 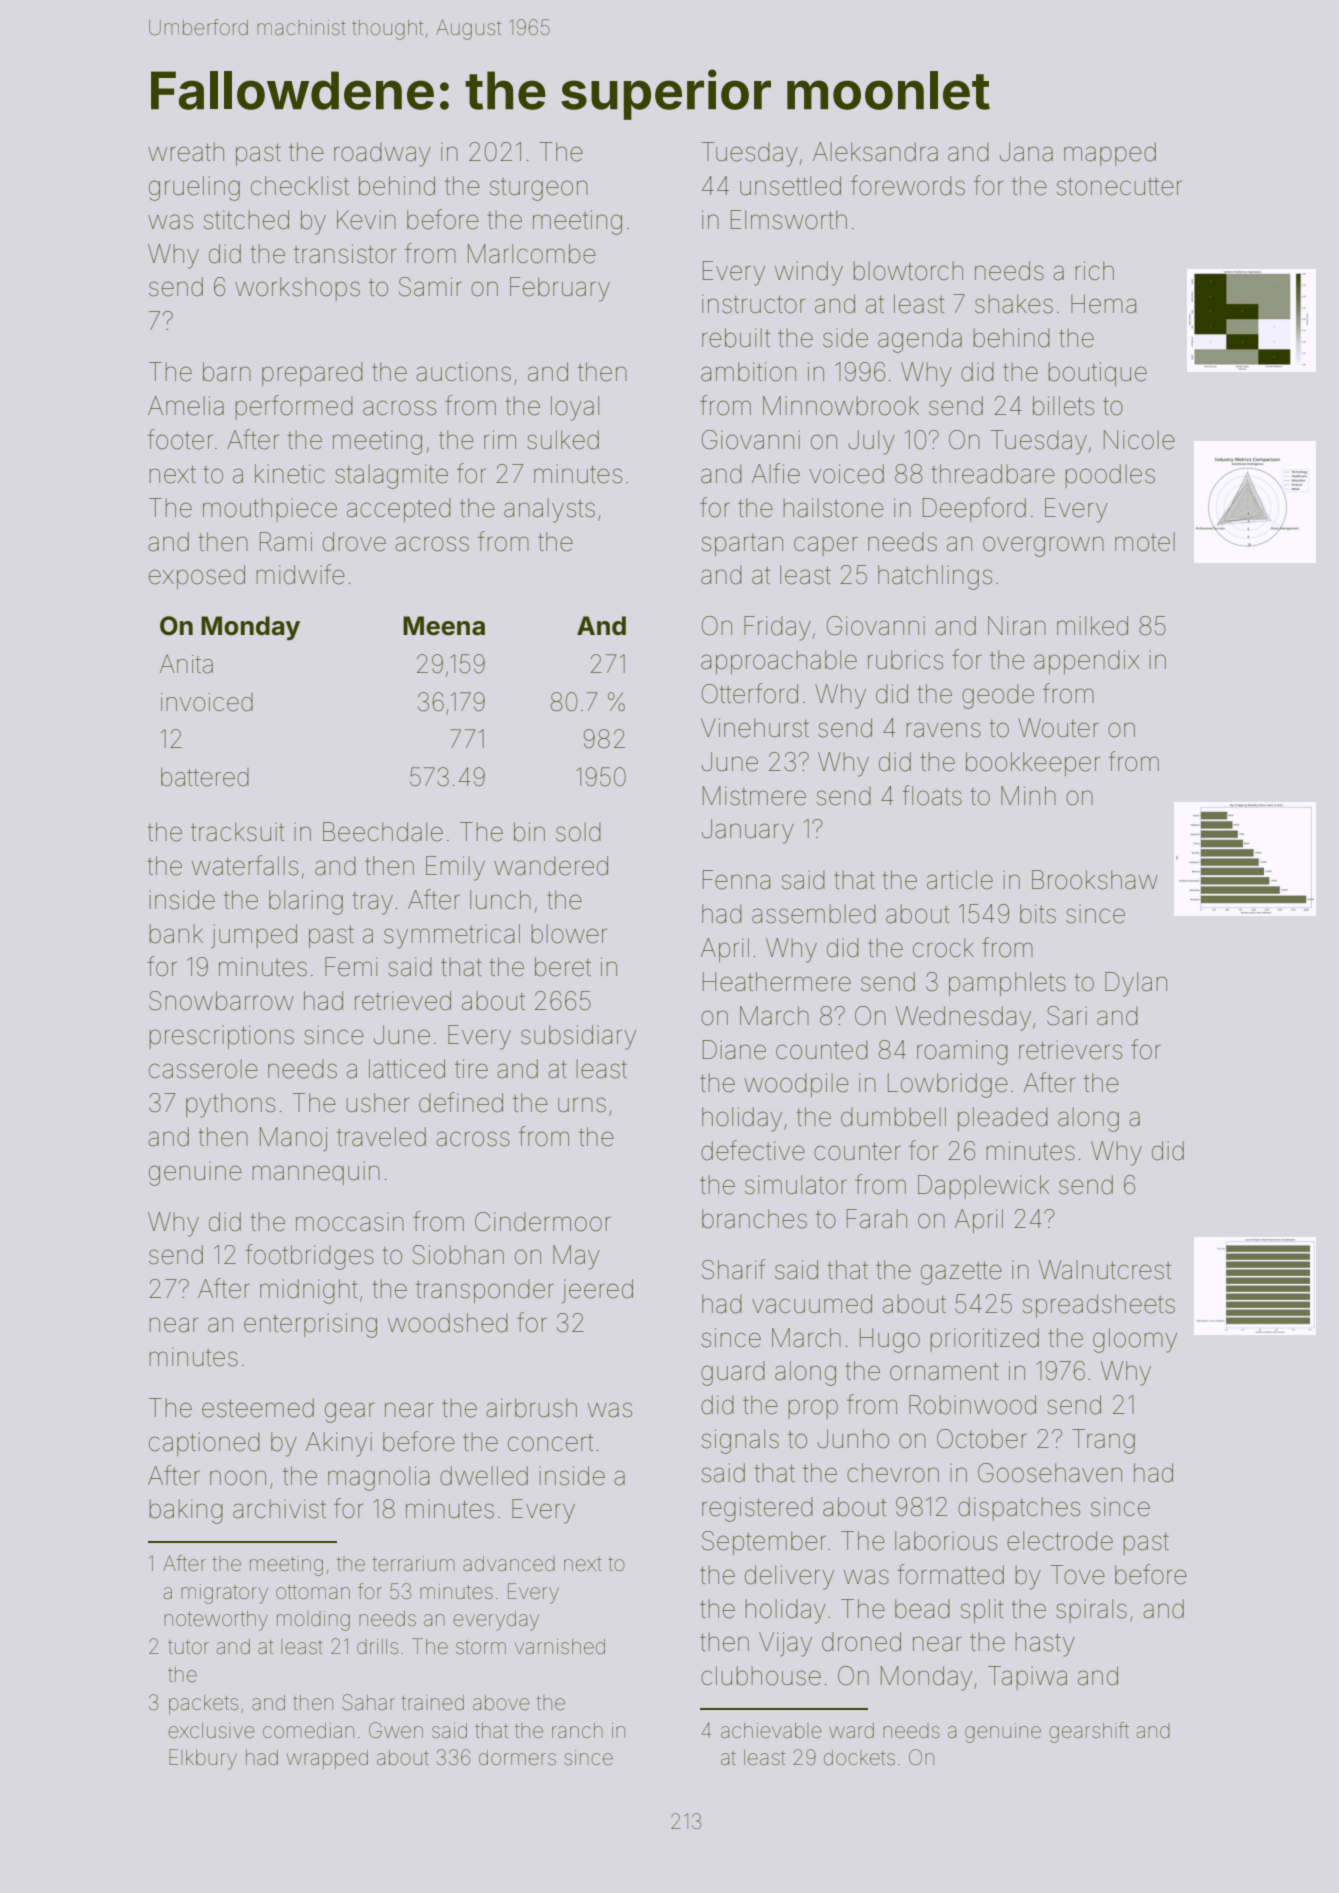 I want to click on battered, so click(x=205, y=777).
